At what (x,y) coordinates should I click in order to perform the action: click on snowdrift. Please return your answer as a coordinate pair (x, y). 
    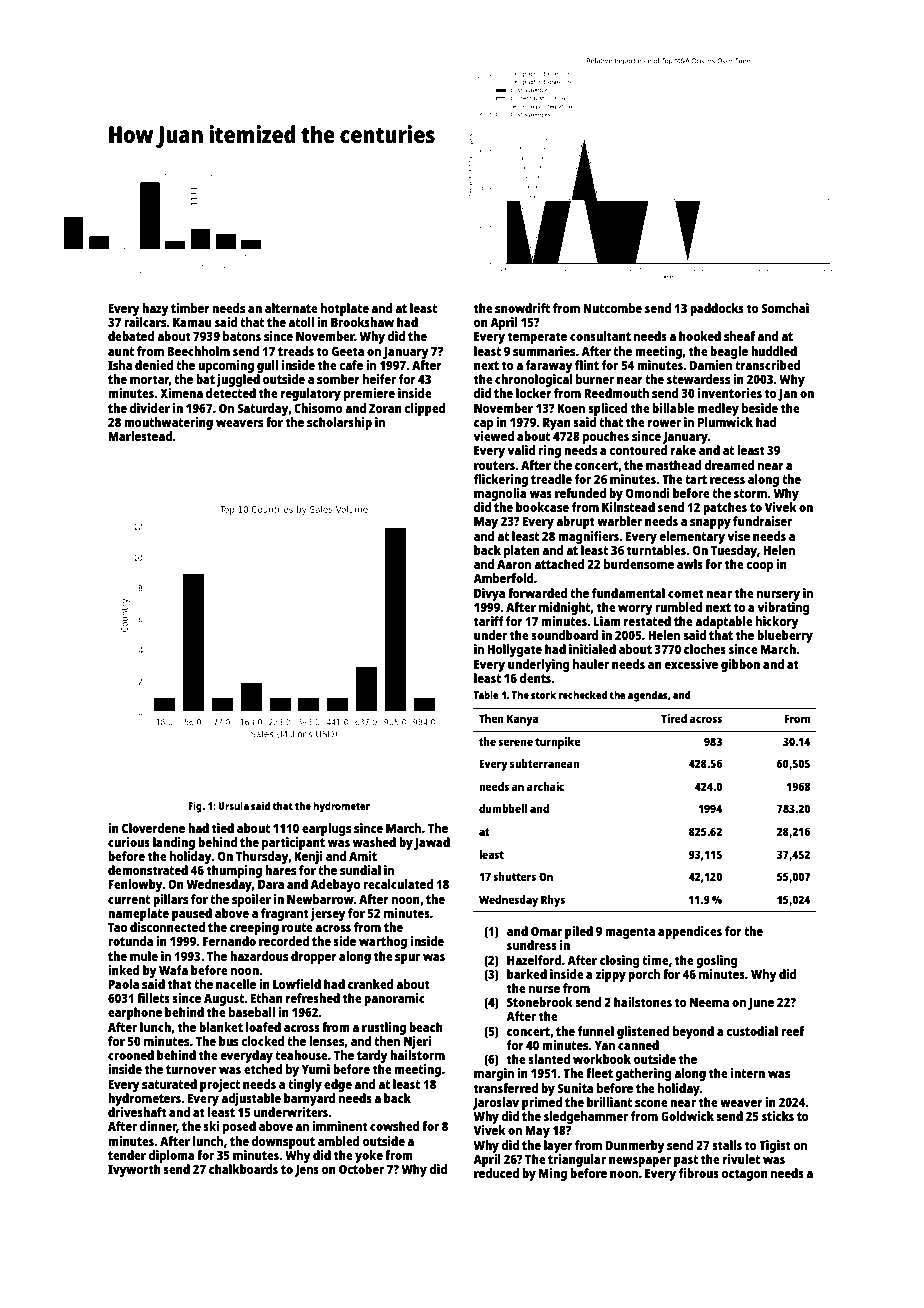
    Looking at the image, I should click on (522, 308).
